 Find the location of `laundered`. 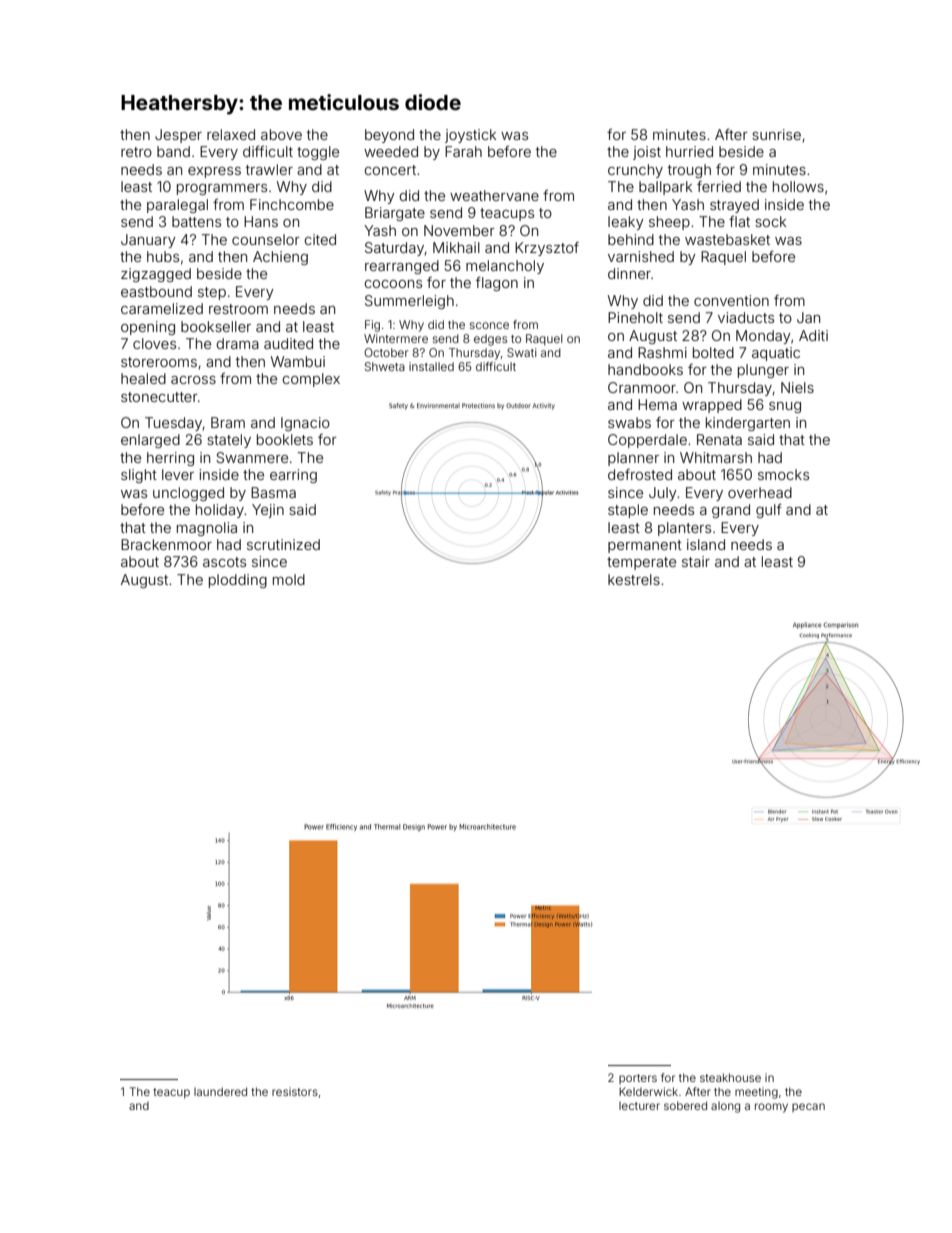

laundered is located at coordinates (220, 1091).
